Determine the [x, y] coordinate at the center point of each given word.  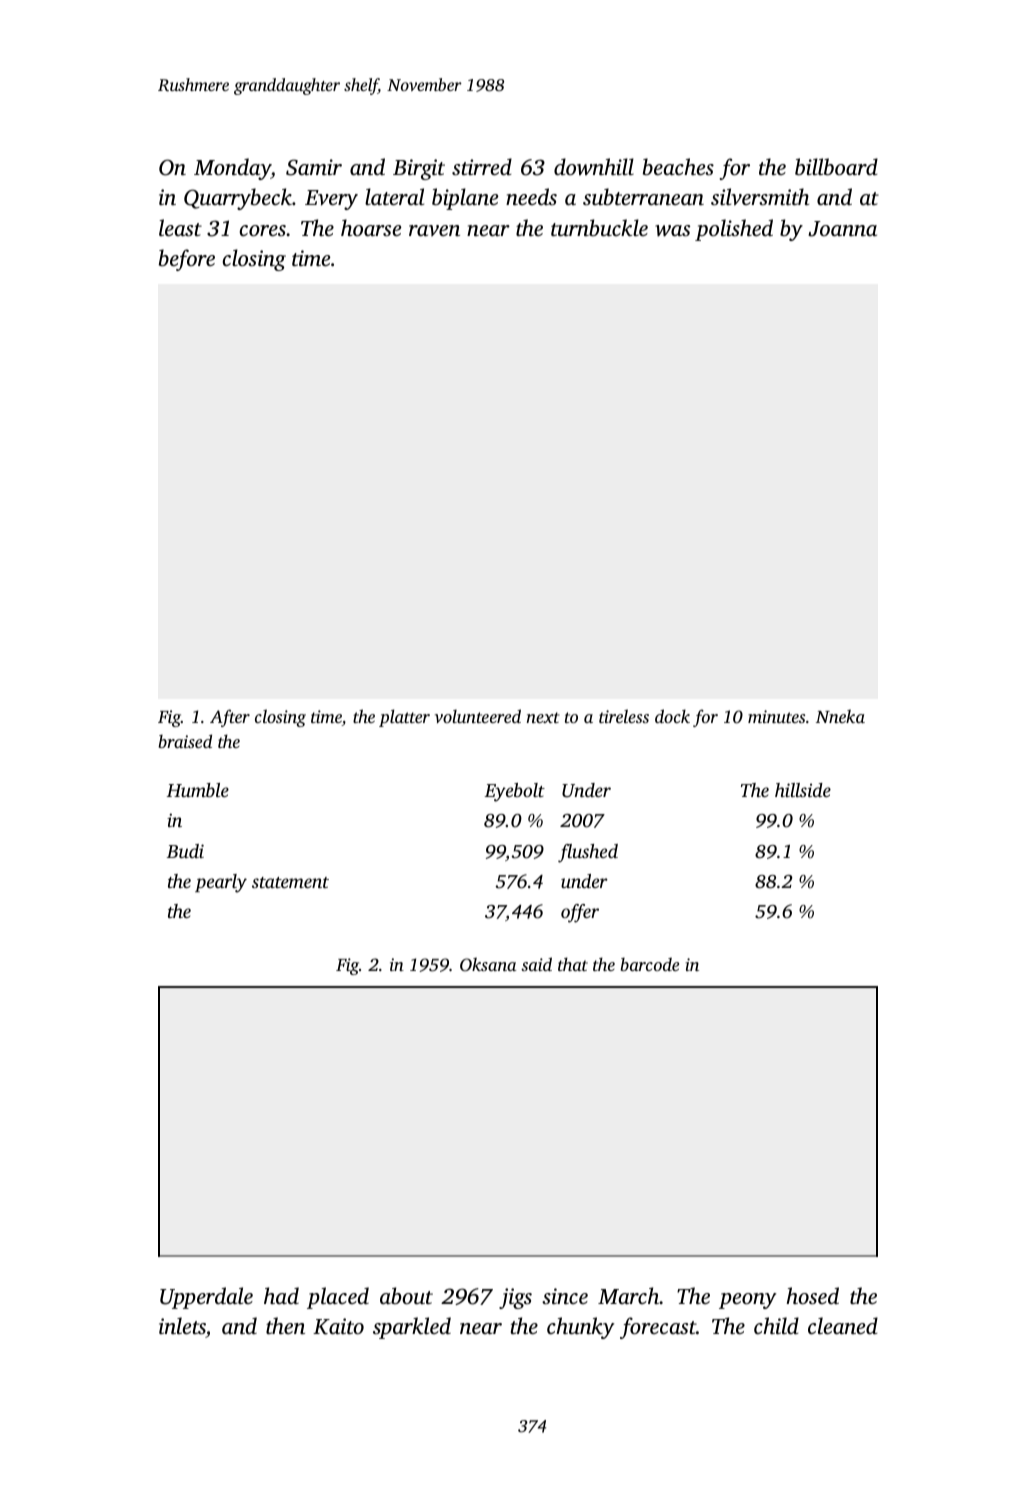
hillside [803, 790]
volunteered [478, 716]
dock [672, 716]
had [281, 1295]
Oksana [488, 964]
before [187, 260]
